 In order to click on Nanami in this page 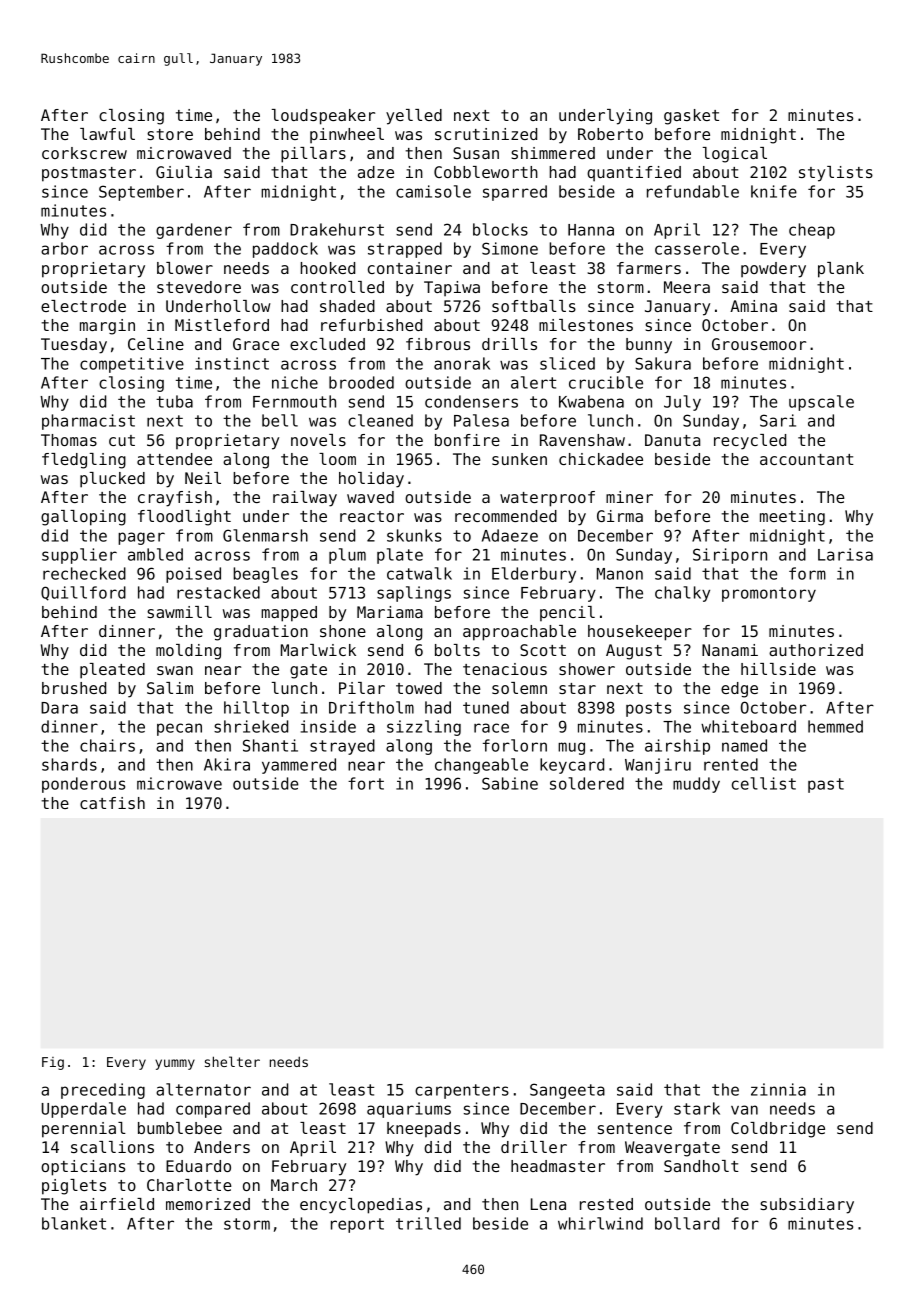, I will do `click(730, 650)`.
